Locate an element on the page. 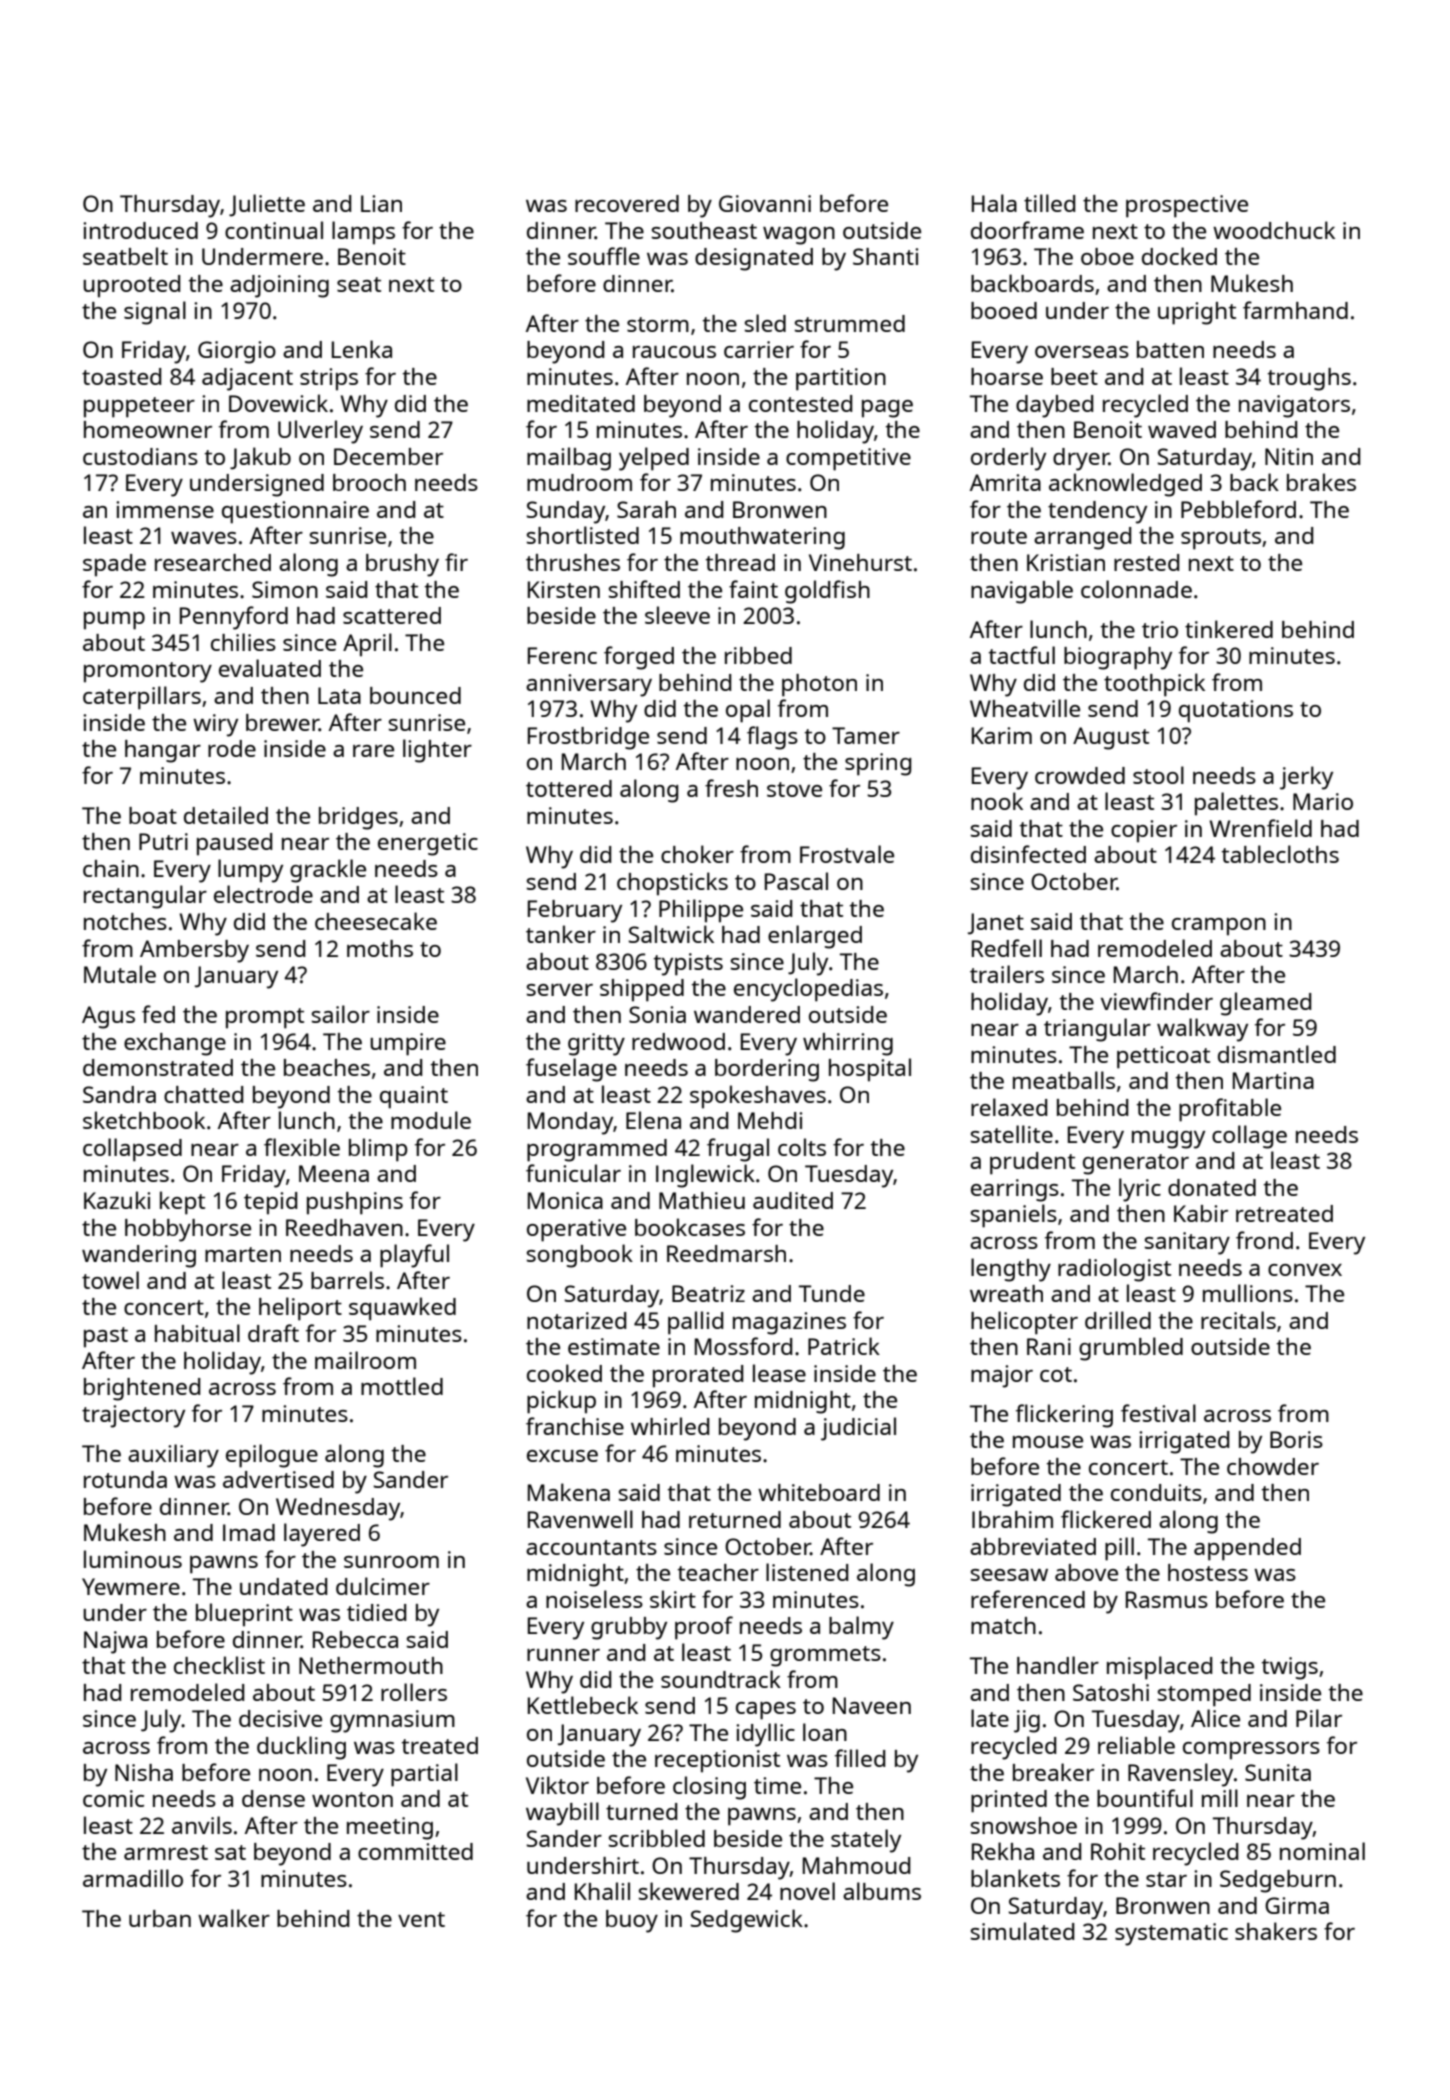 The height and width of the page is (2100, 1450). acknowledged is located at coordinates (1125, 485).
